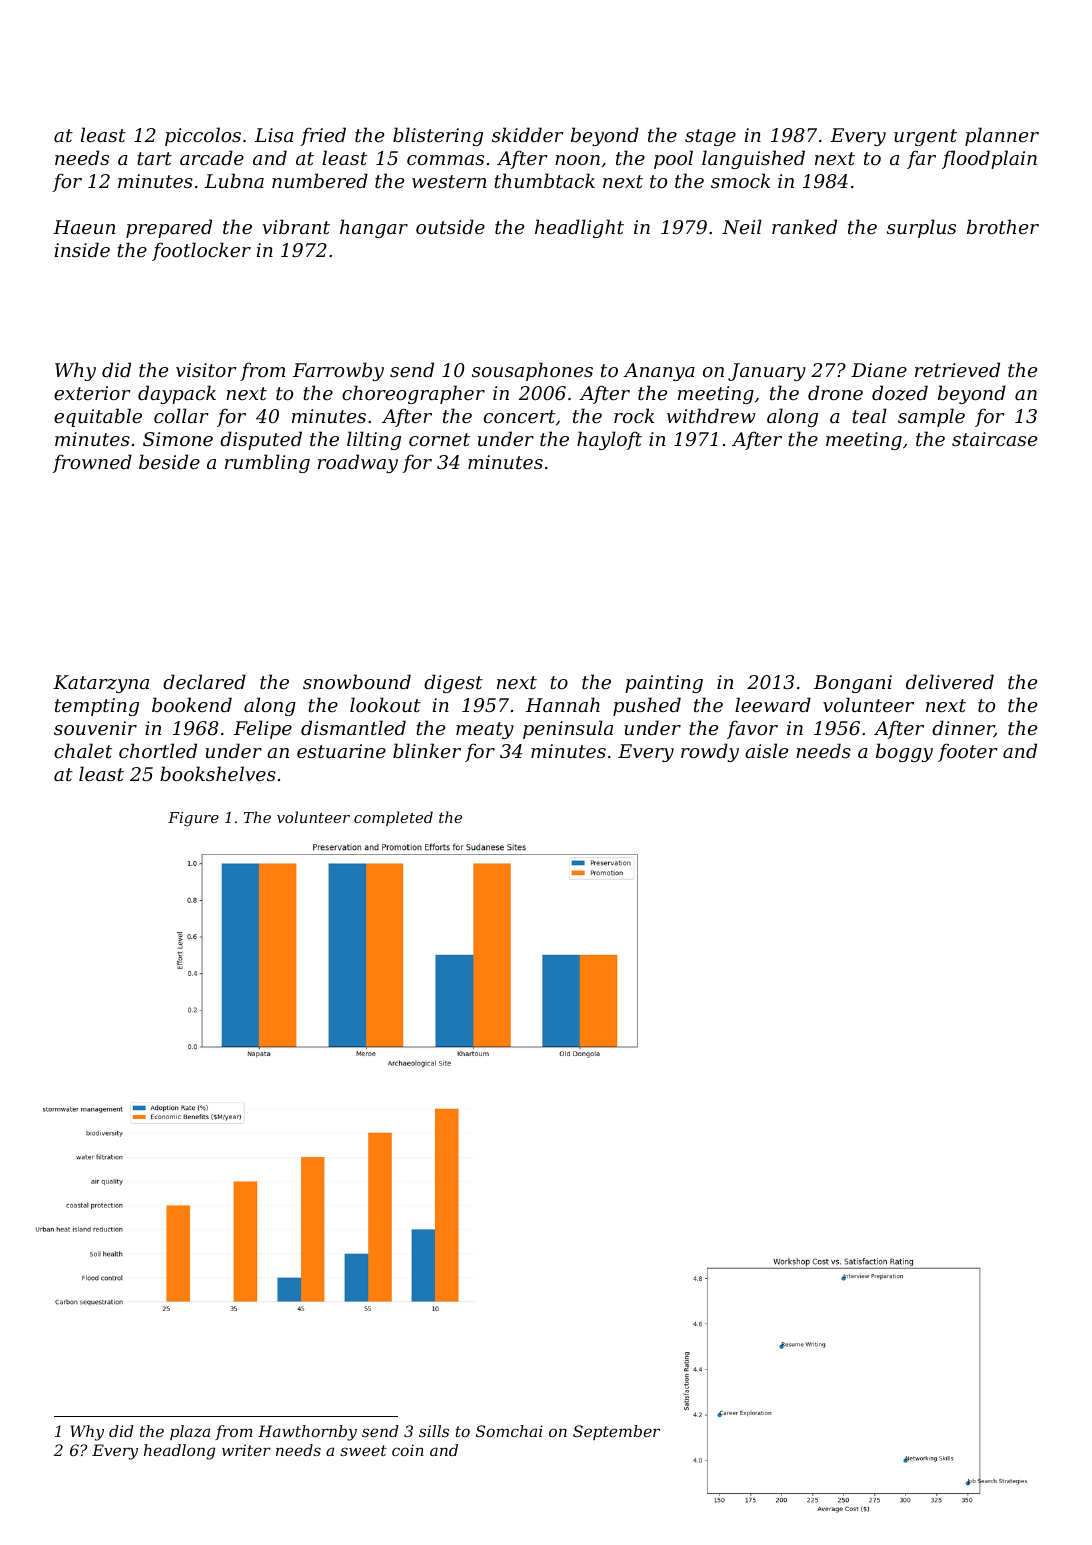 Image resolution: width=1092 pixels, height=1545 pixels. I want to click on Ananya, so click(659, 372).
